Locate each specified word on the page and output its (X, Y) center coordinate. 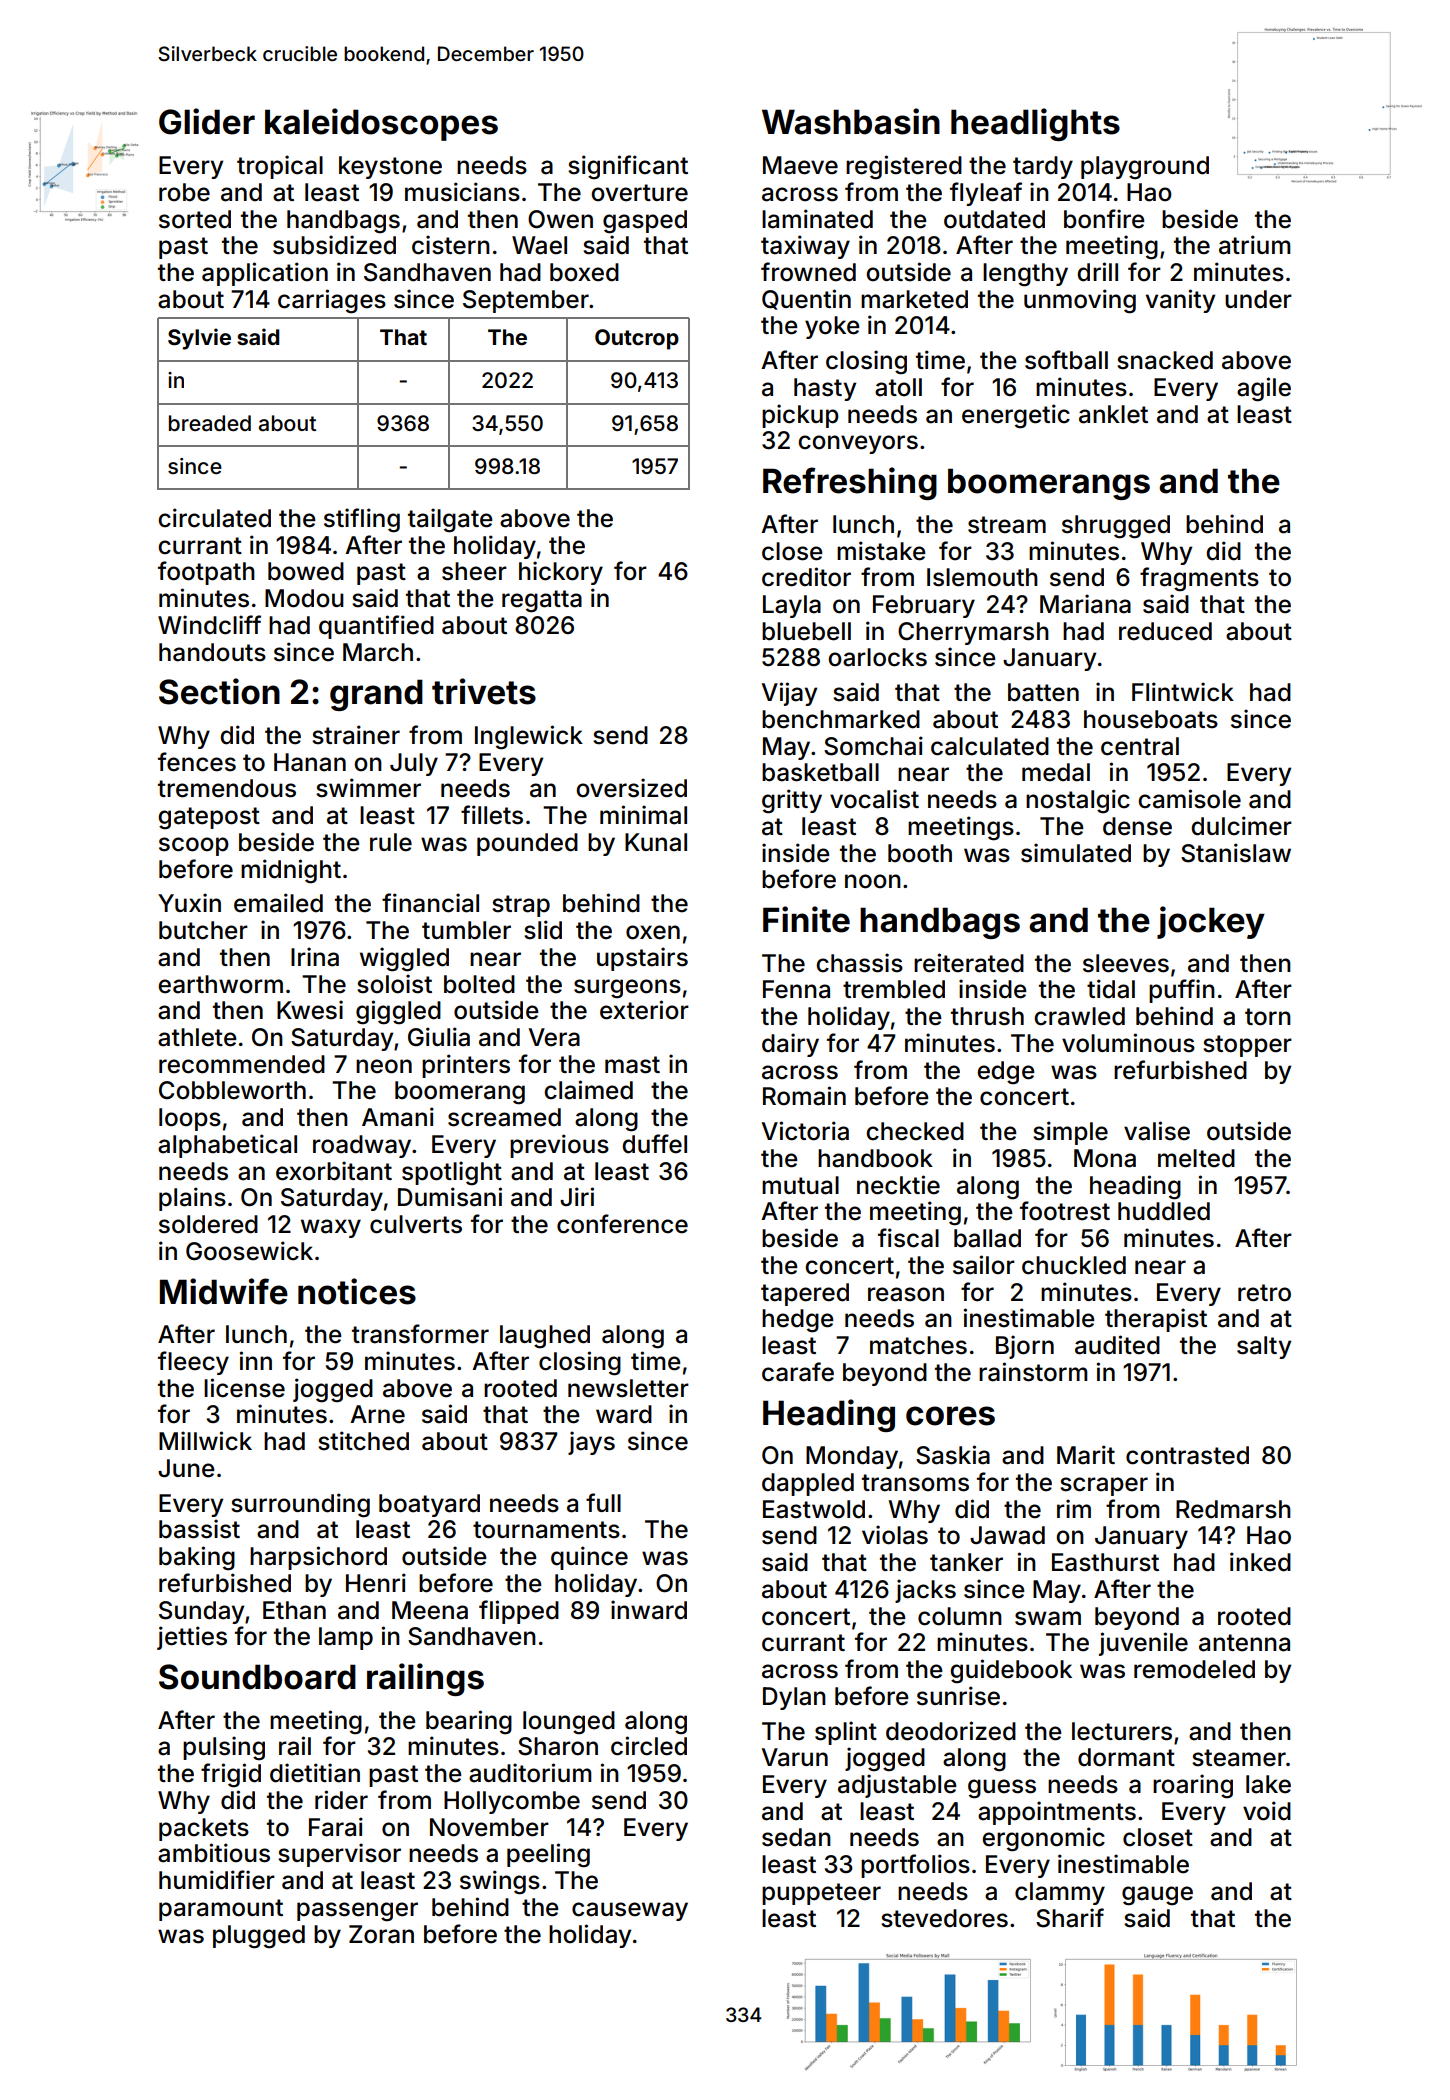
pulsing (224, 1748)
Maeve (800, 165)
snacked (1165, 360)
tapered (805, 1294)
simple (1070, 1133)
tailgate (450, 520)
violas (895, 1535)
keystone (390, 167)
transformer (420, 1334)
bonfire (1104, 219)
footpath (206, 573)
